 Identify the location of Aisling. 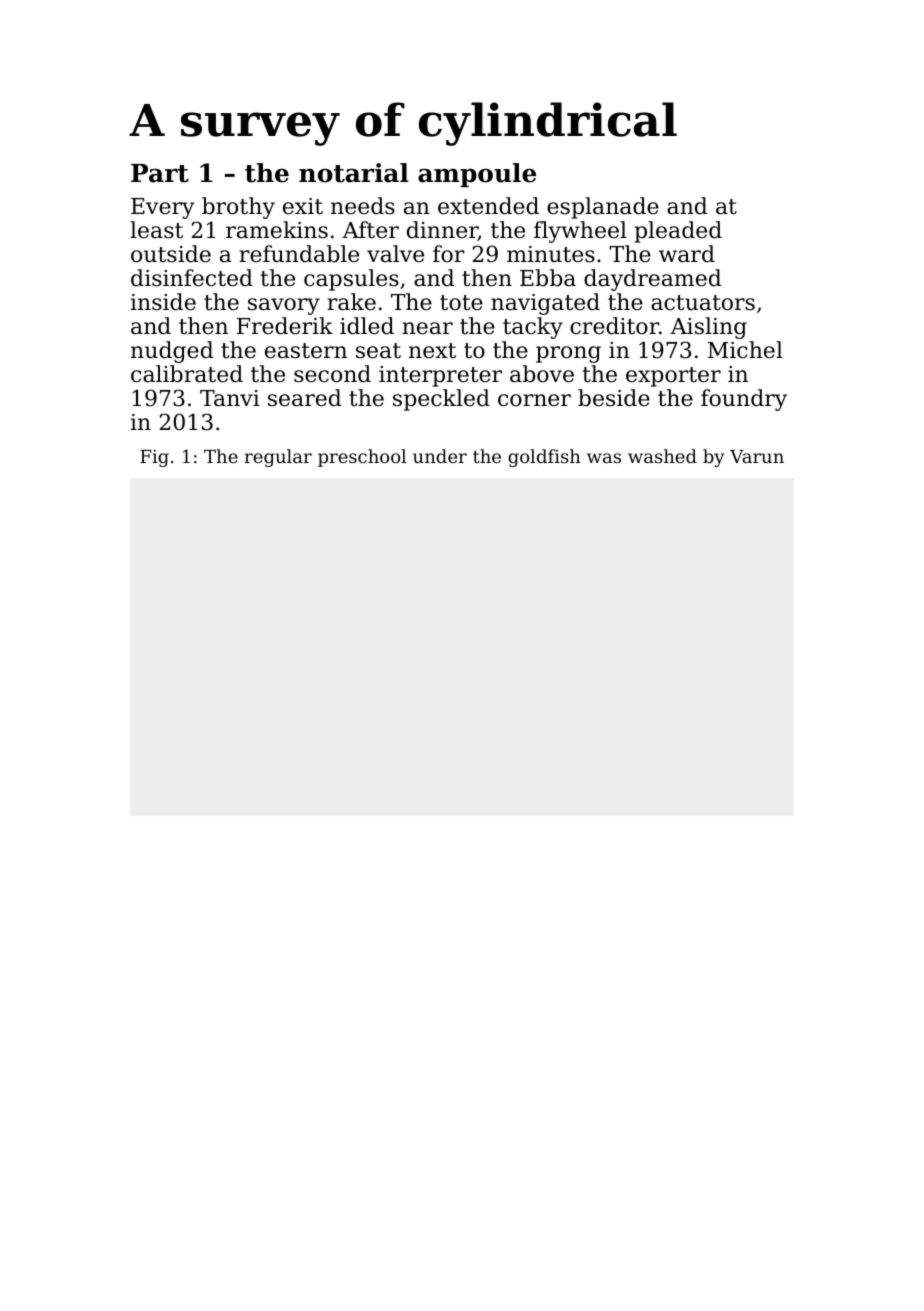
(708, 328).
